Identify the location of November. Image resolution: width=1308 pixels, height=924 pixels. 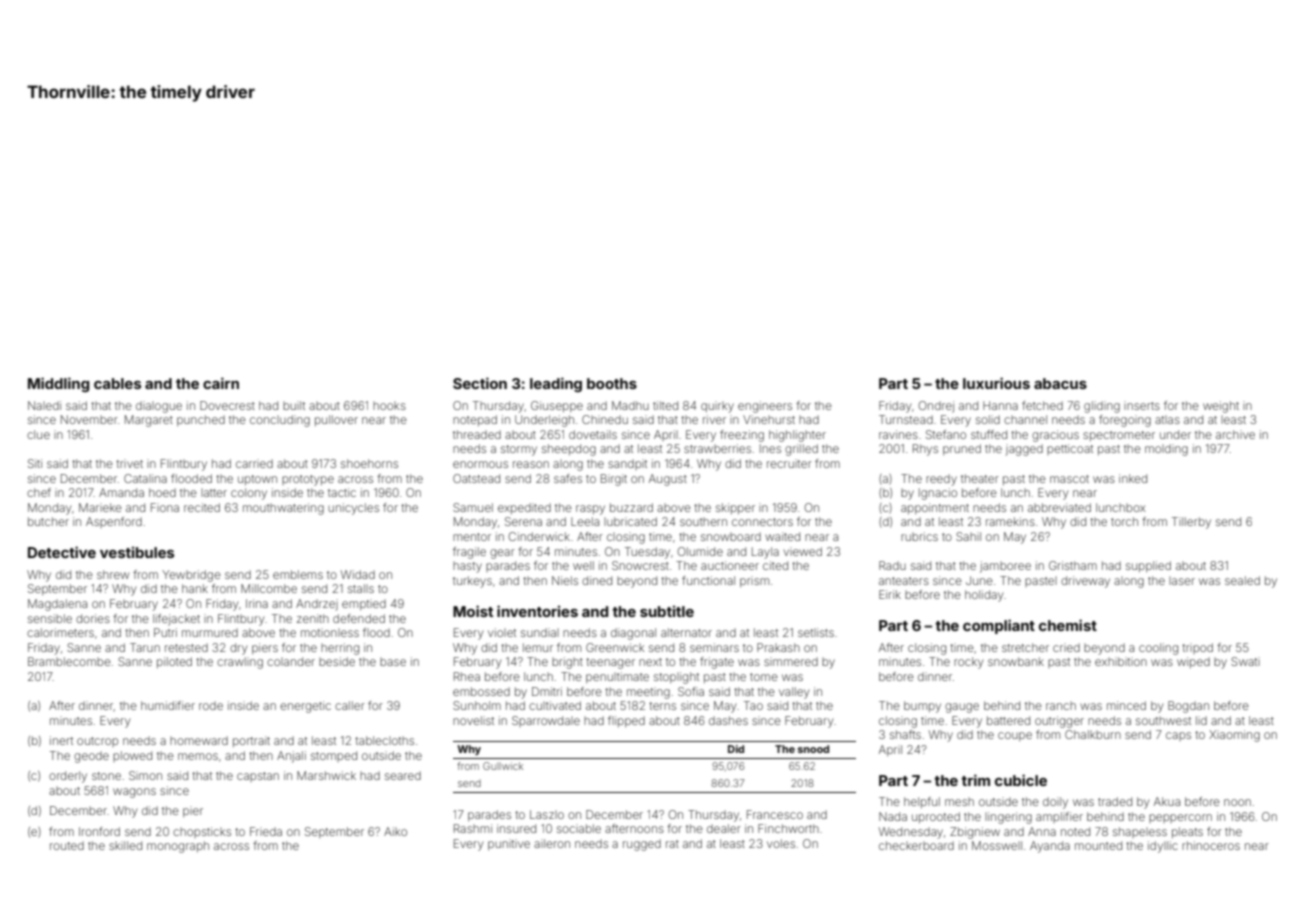
(89, 419).
